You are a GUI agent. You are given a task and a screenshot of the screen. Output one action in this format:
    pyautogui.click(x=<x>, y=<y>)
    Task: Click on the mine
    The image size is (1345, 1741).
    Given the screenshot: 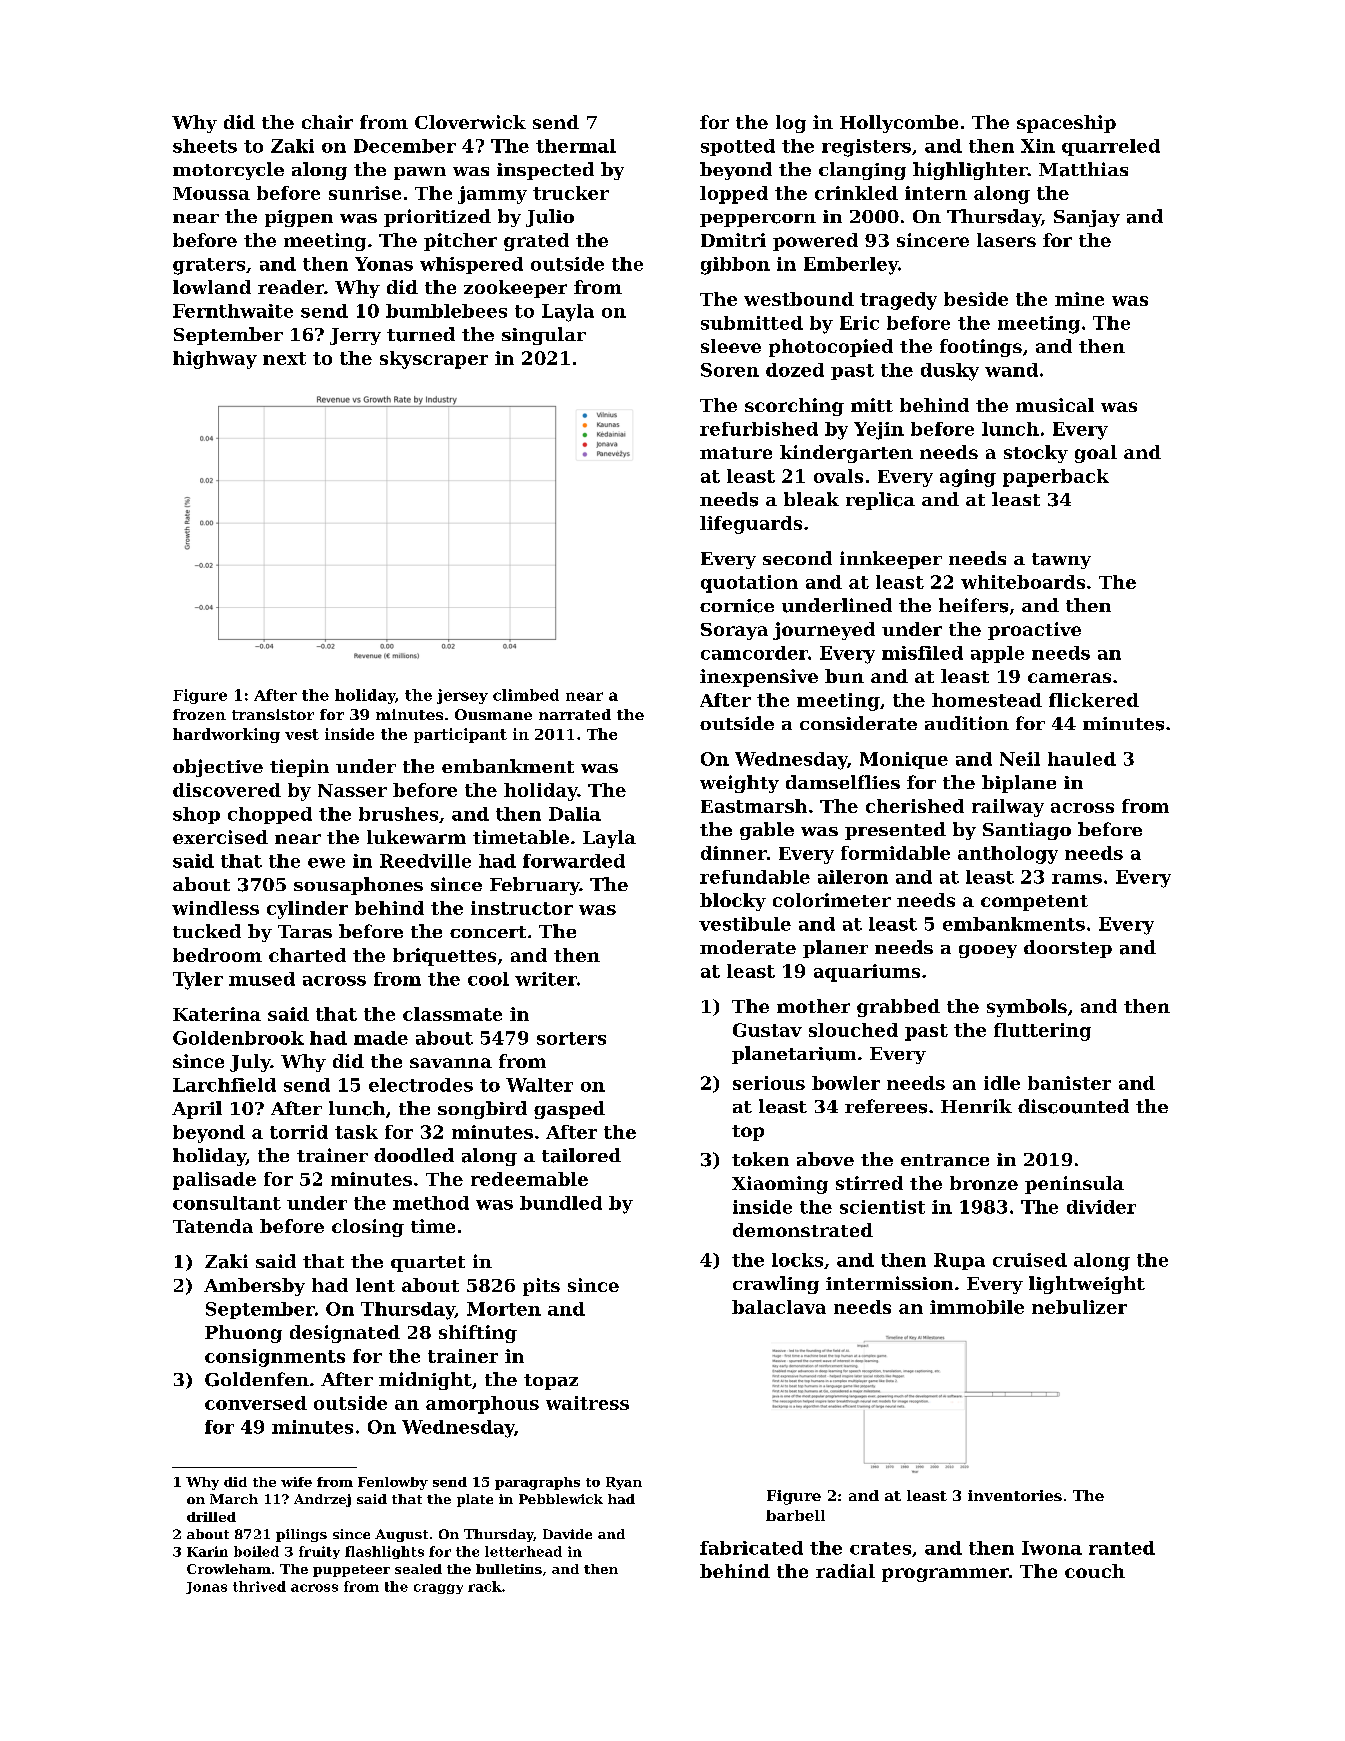 What is the action you would take?
    pyautogui.click(x=1079, y=299)
